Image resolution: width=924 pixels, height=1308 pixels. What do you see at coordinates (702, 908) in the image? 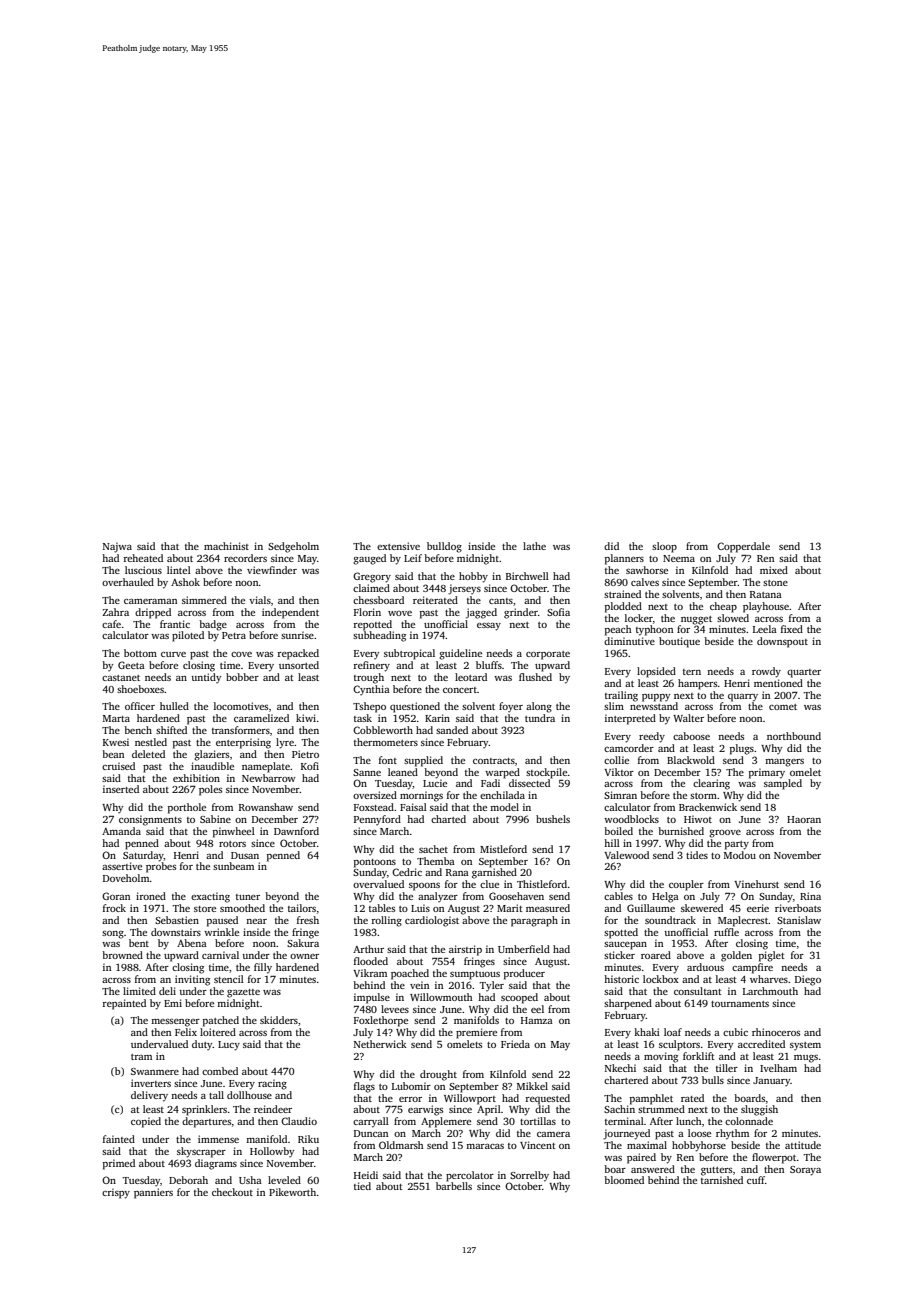
I see `skewered` at bounding box center [702, 908].
